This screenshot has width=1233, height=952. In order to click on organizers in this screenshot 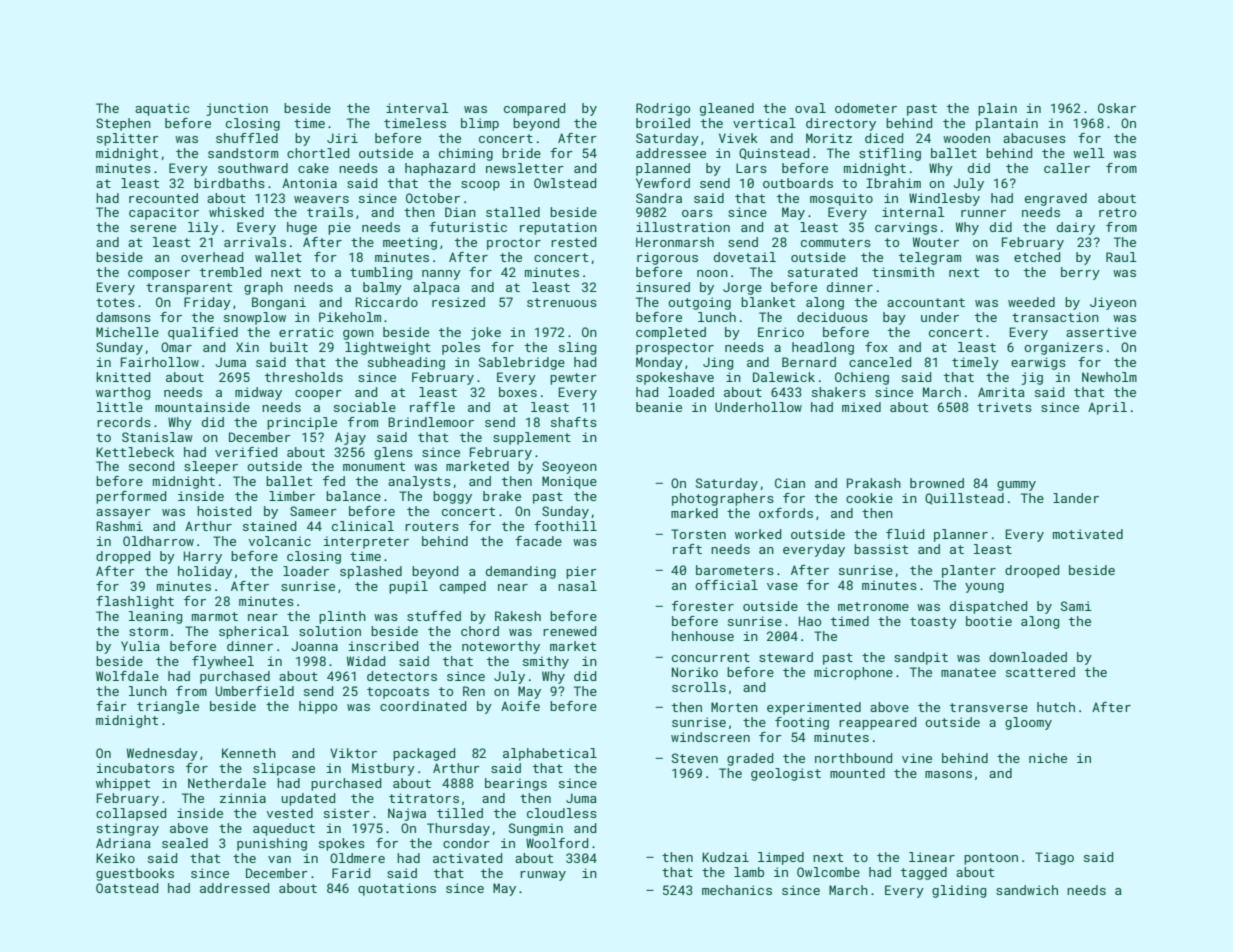, I will do `click(1063, 348)`.
